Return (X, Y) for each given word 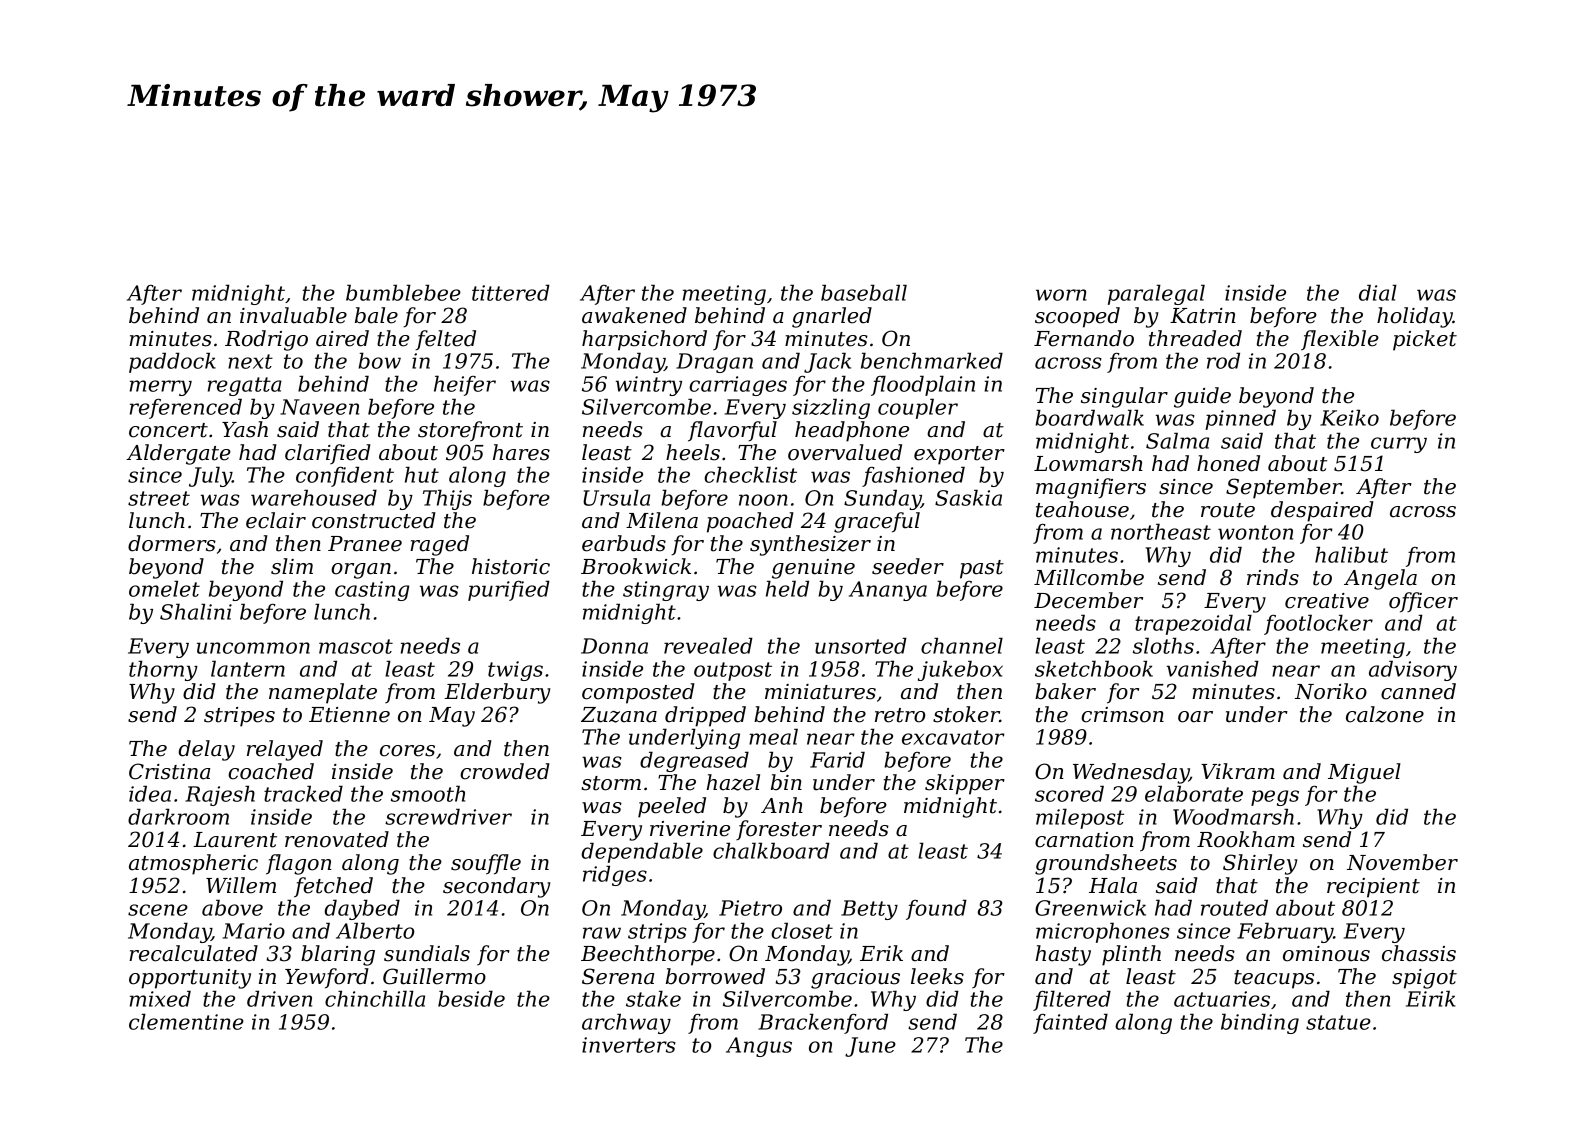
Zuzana (619, 715)
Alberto (375, 930)
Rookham (1246, 839)
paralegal (1156, 294)
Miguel (1364, 773)
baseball (864, 292)
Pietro (750, 908)
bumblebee (403, 292)
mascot (356, 646)
